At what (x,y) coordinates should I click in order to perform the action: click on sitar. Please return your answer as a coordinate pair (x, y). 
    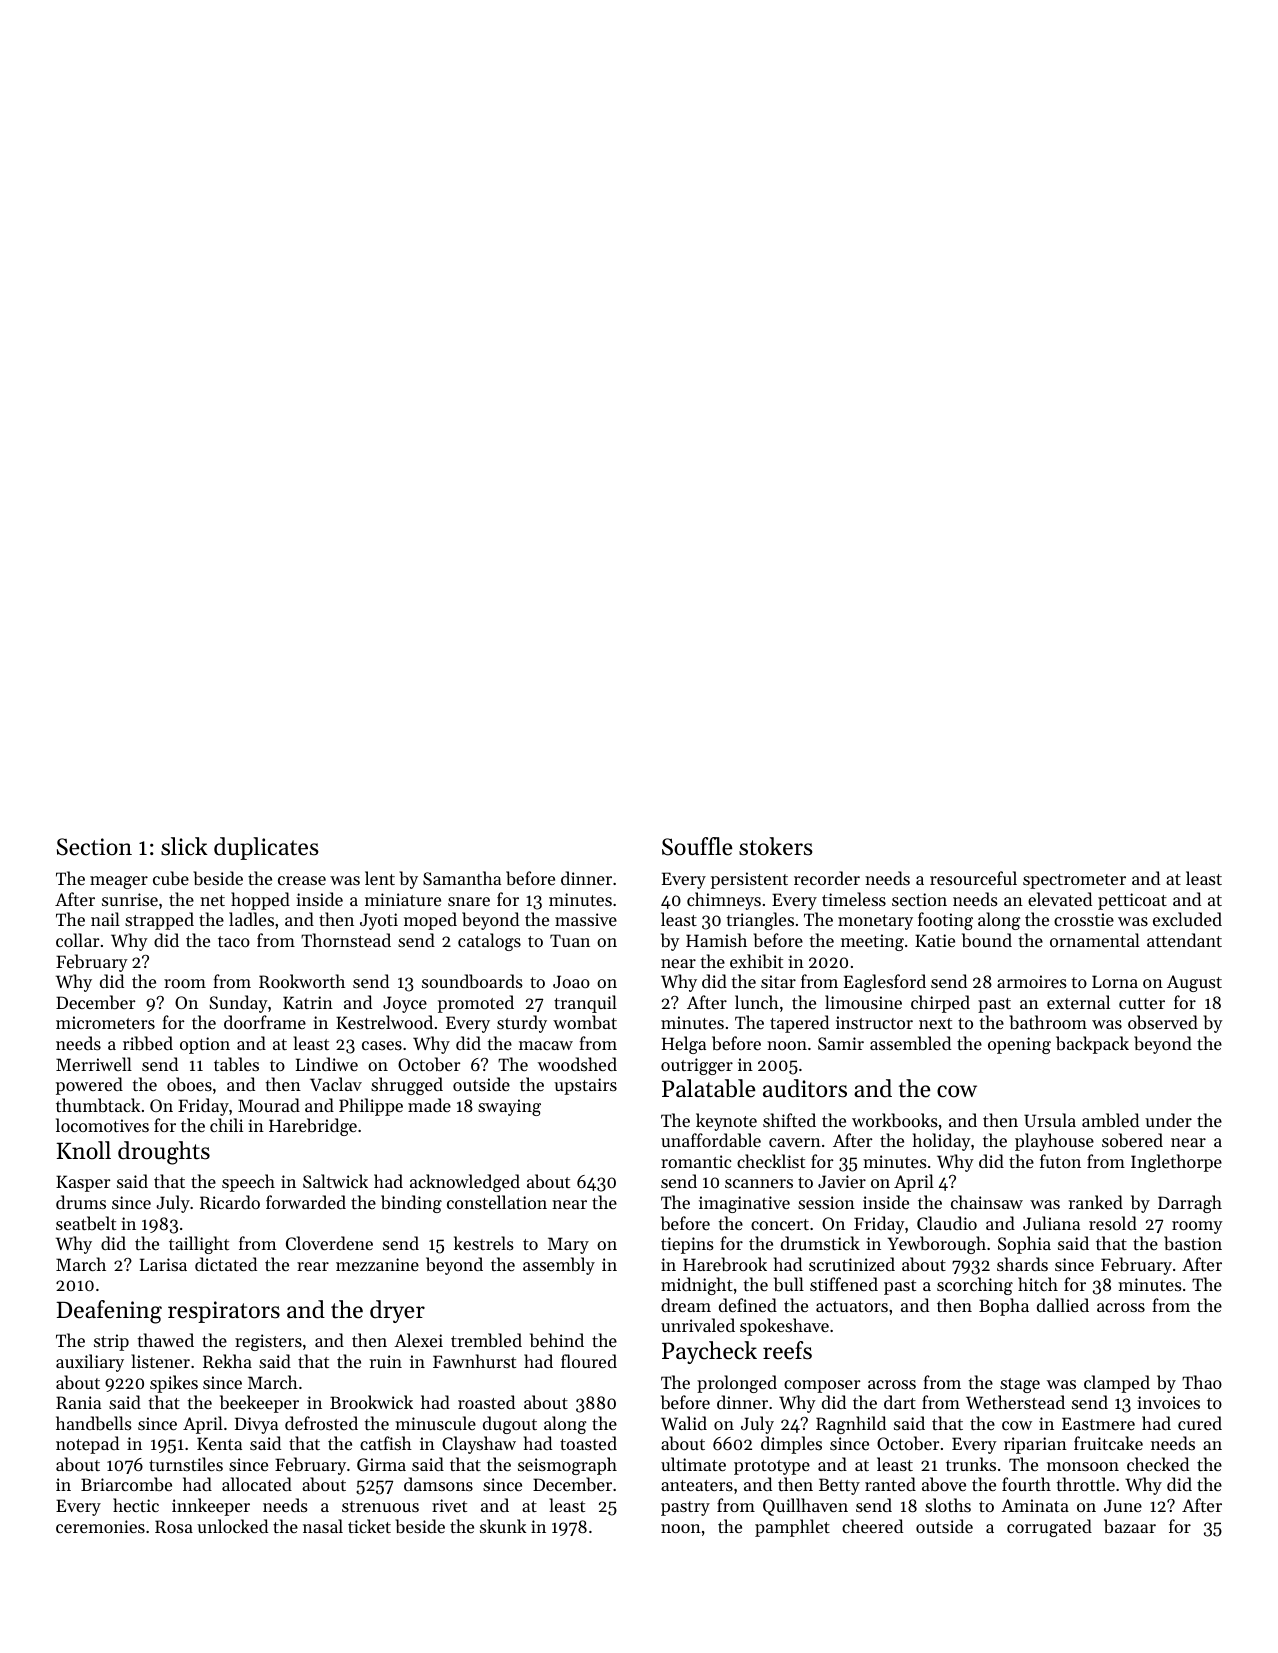
    Looking at the image, I should click on (778, 981).
